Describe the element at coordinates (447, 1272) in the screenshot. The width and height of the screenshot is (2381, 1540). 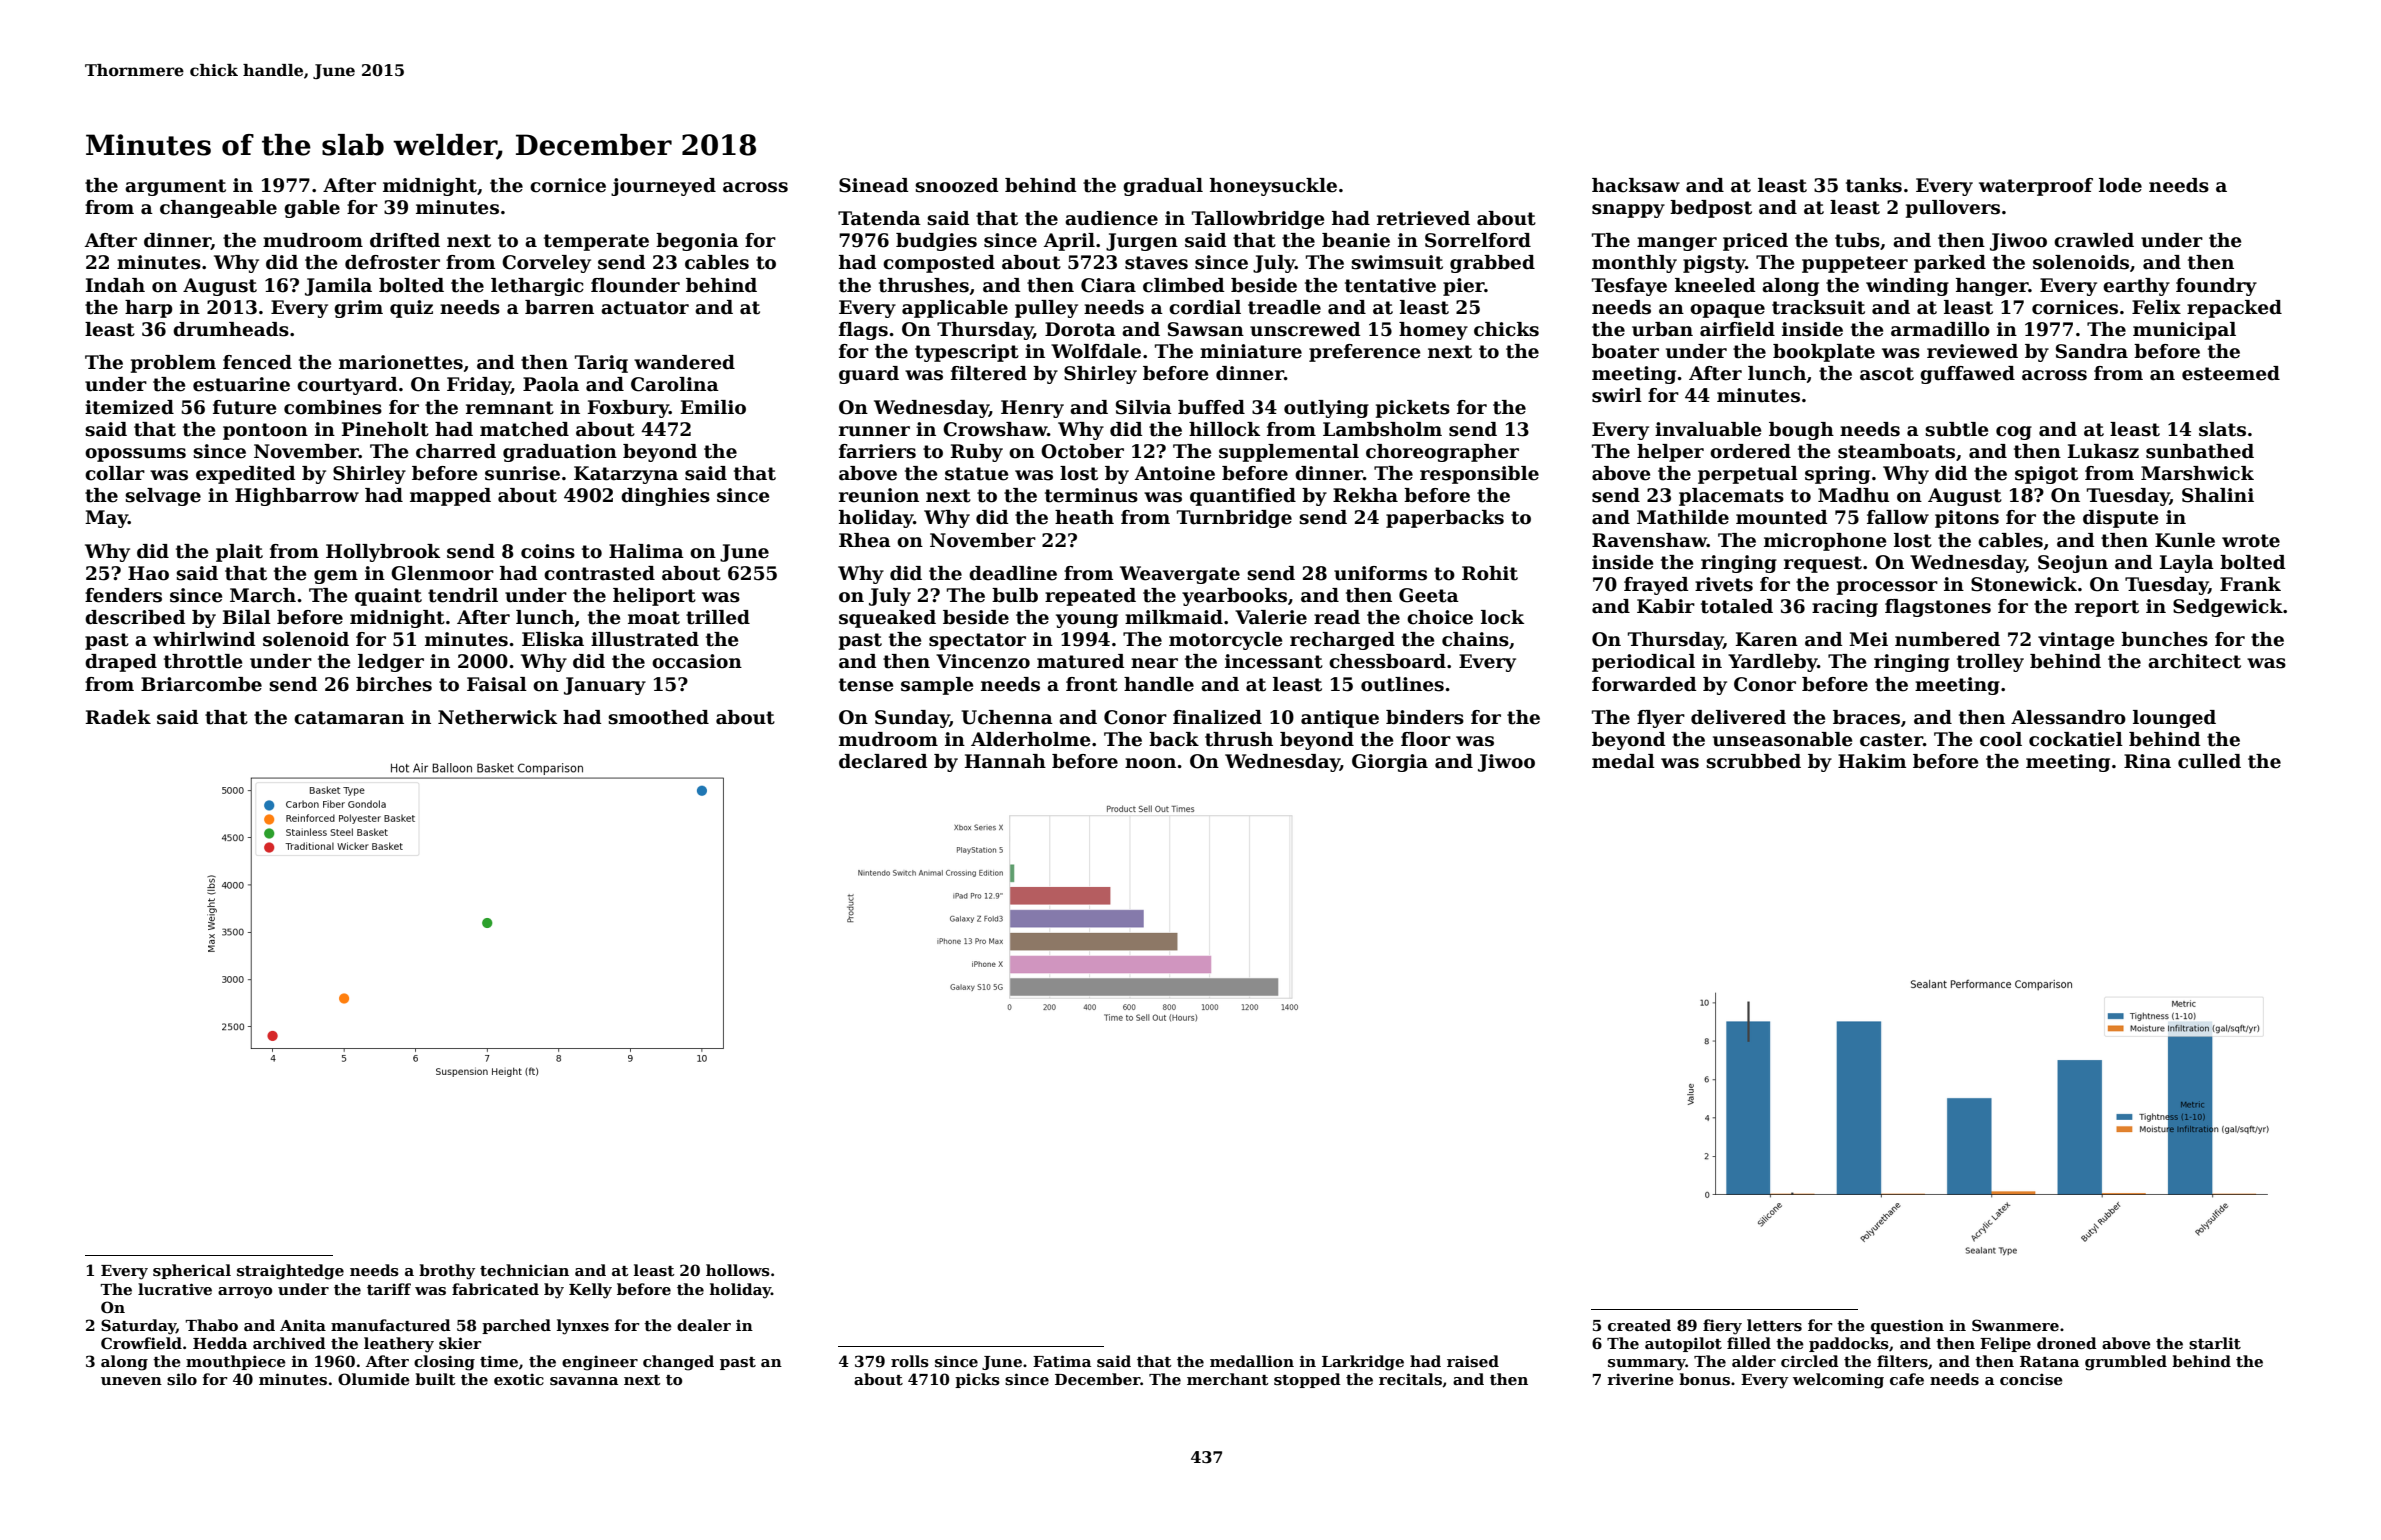
I see `brothy` at that location.
